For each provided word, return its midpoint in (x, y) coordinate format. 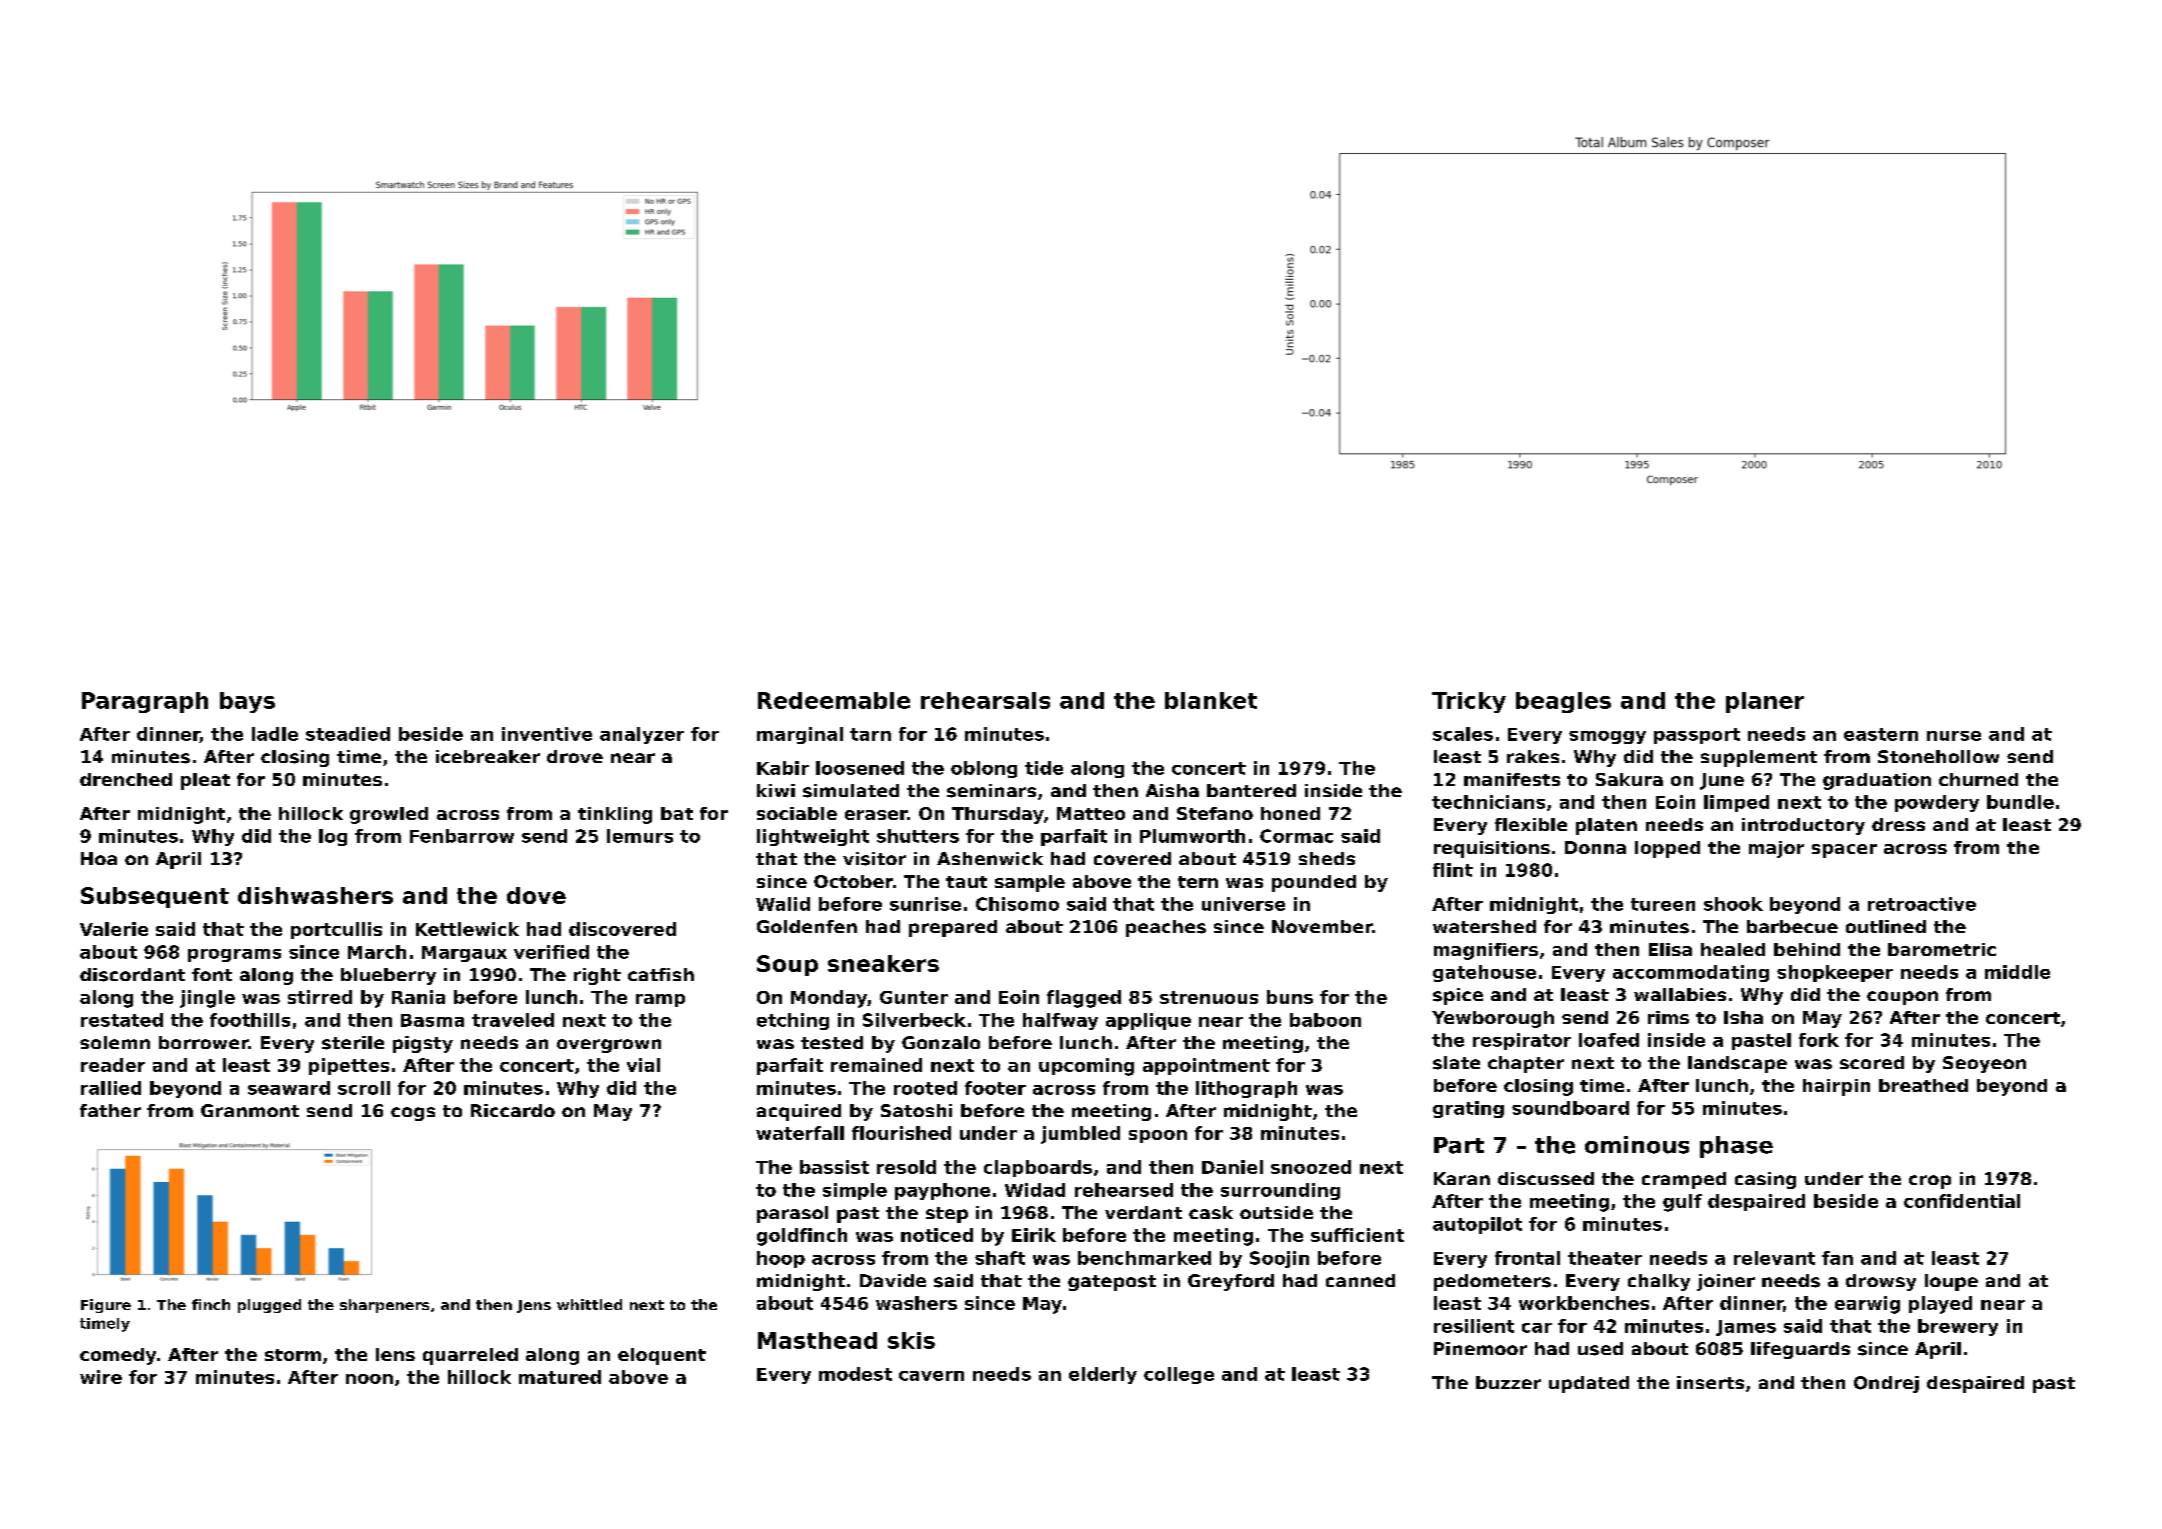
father (110, 1110)
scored (1872, 1062)
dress (1898, 824)
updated (1589, 1384)
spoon (1158, 1136)
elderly (1103, 1375)
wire (101, 1377)
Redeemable (834, 700)
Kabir (783, 768)
